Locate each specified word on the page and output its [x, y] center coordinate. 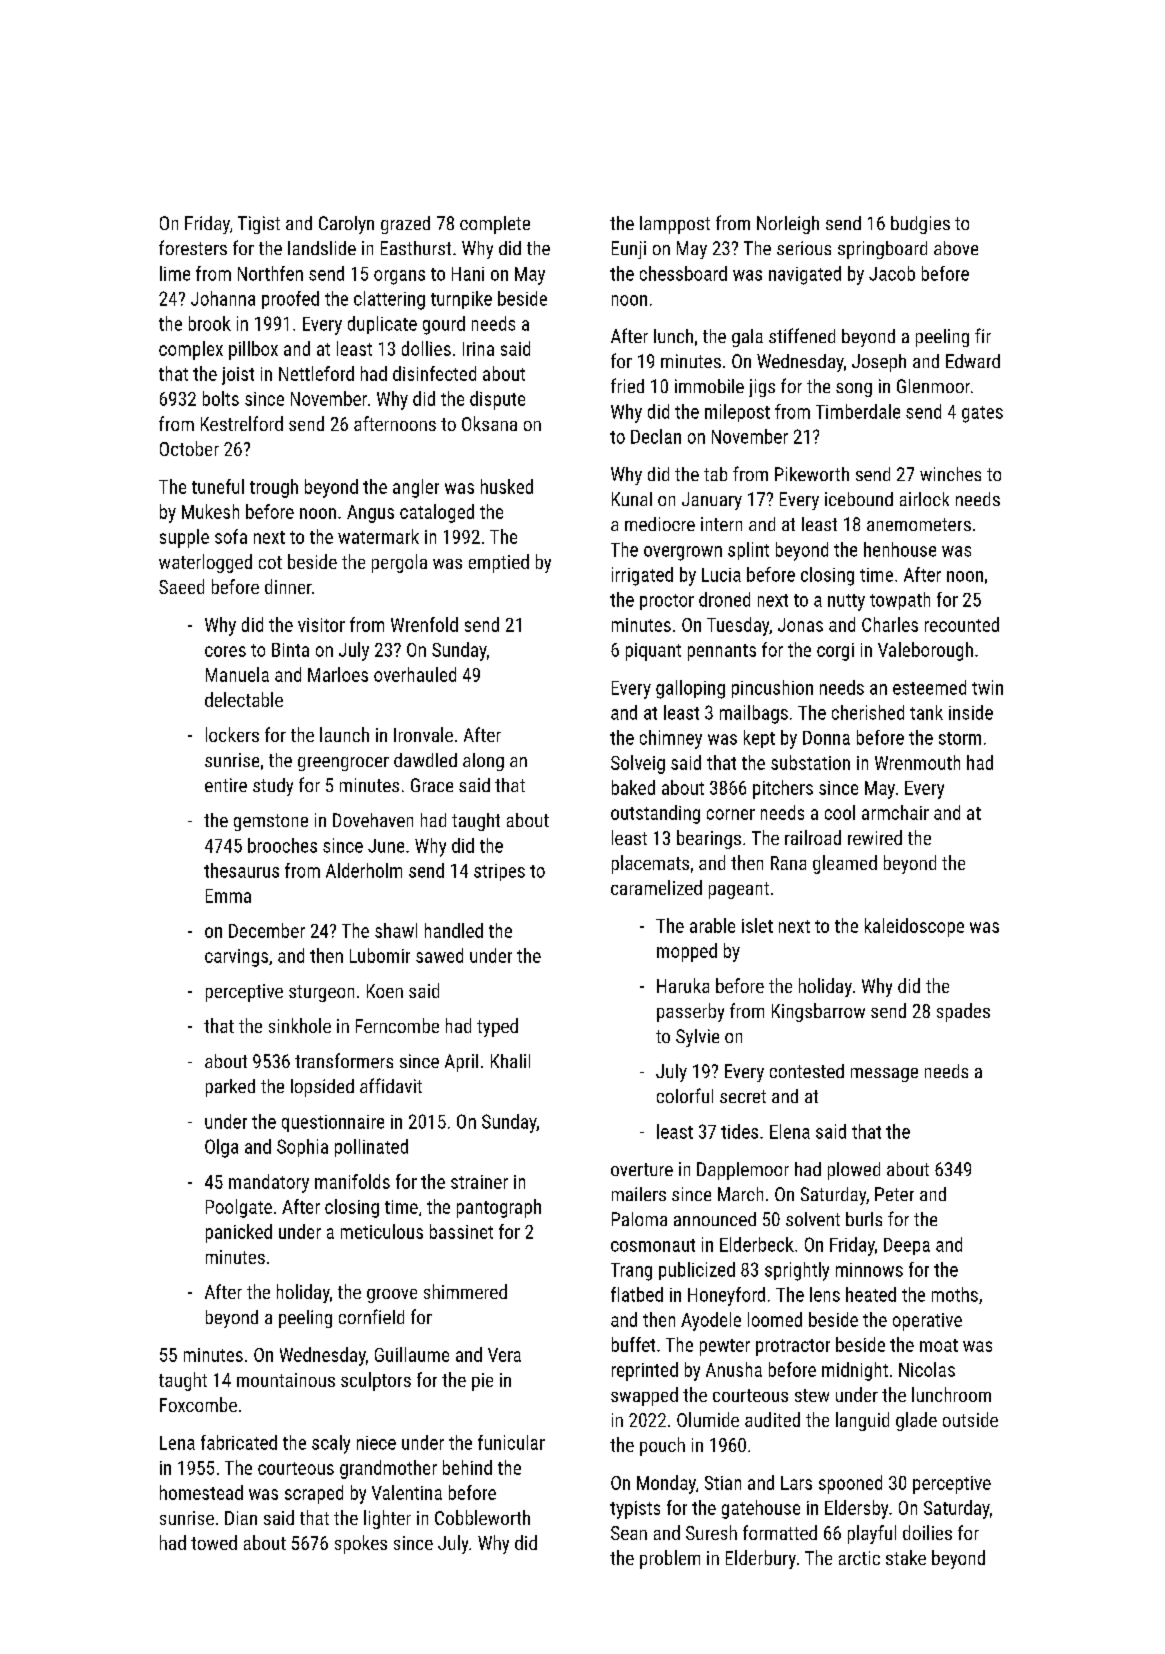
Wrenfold [424, 624]
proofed [290, 300]
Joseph [879, 363]
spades [963, 1012]
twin [987, 687]
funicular [511, 1442]
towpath [900, 601]
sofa [231, 536]
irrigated [642, 576]
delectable [244, 699]
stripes [499, 872]
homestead [201, 1492]
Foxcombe [198, 1404]
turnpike [461, 300]
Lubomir [380, 955]
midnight [855, 1371]
